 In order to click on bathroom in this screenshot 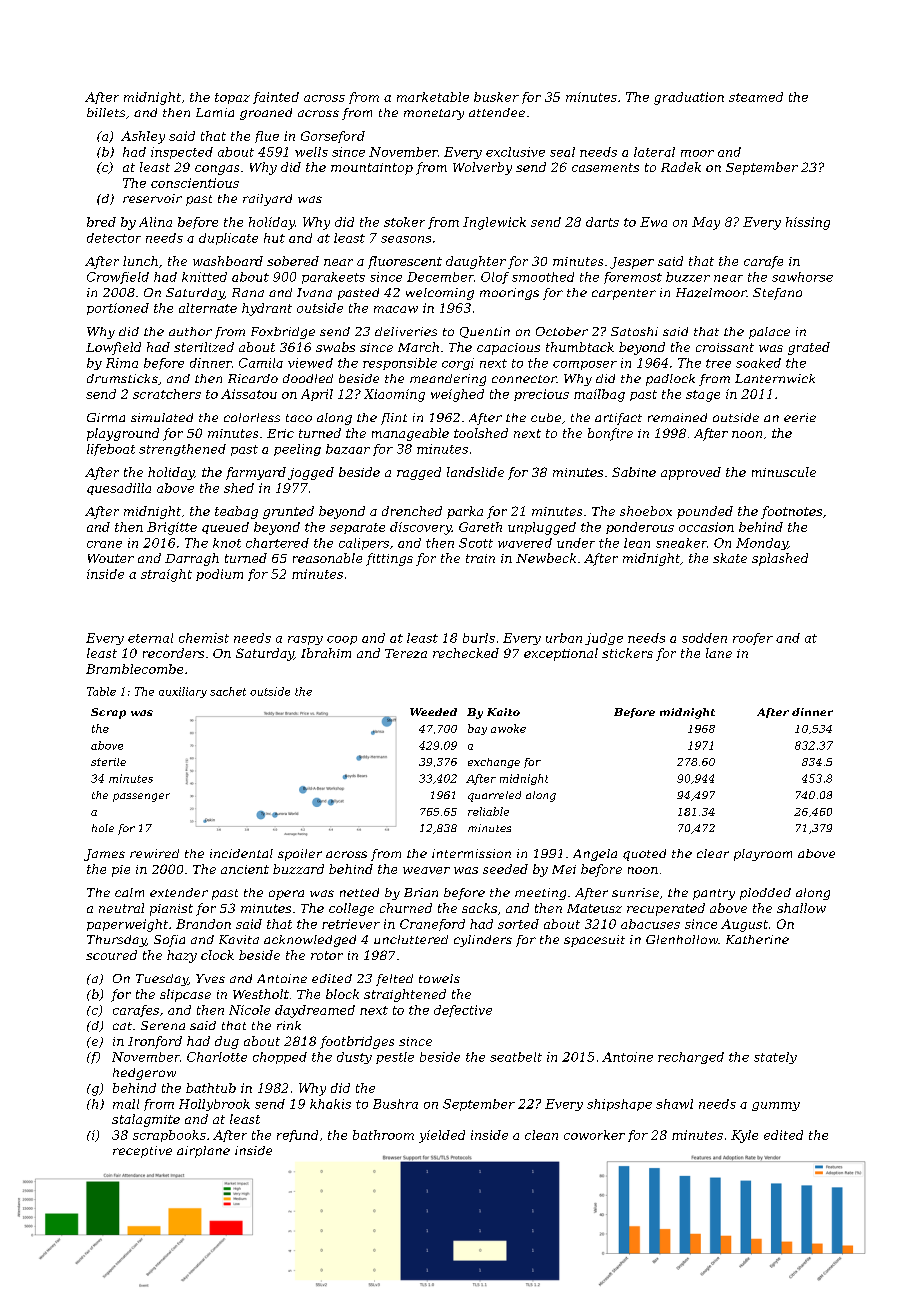, I will do `click(383, 1135)`.
